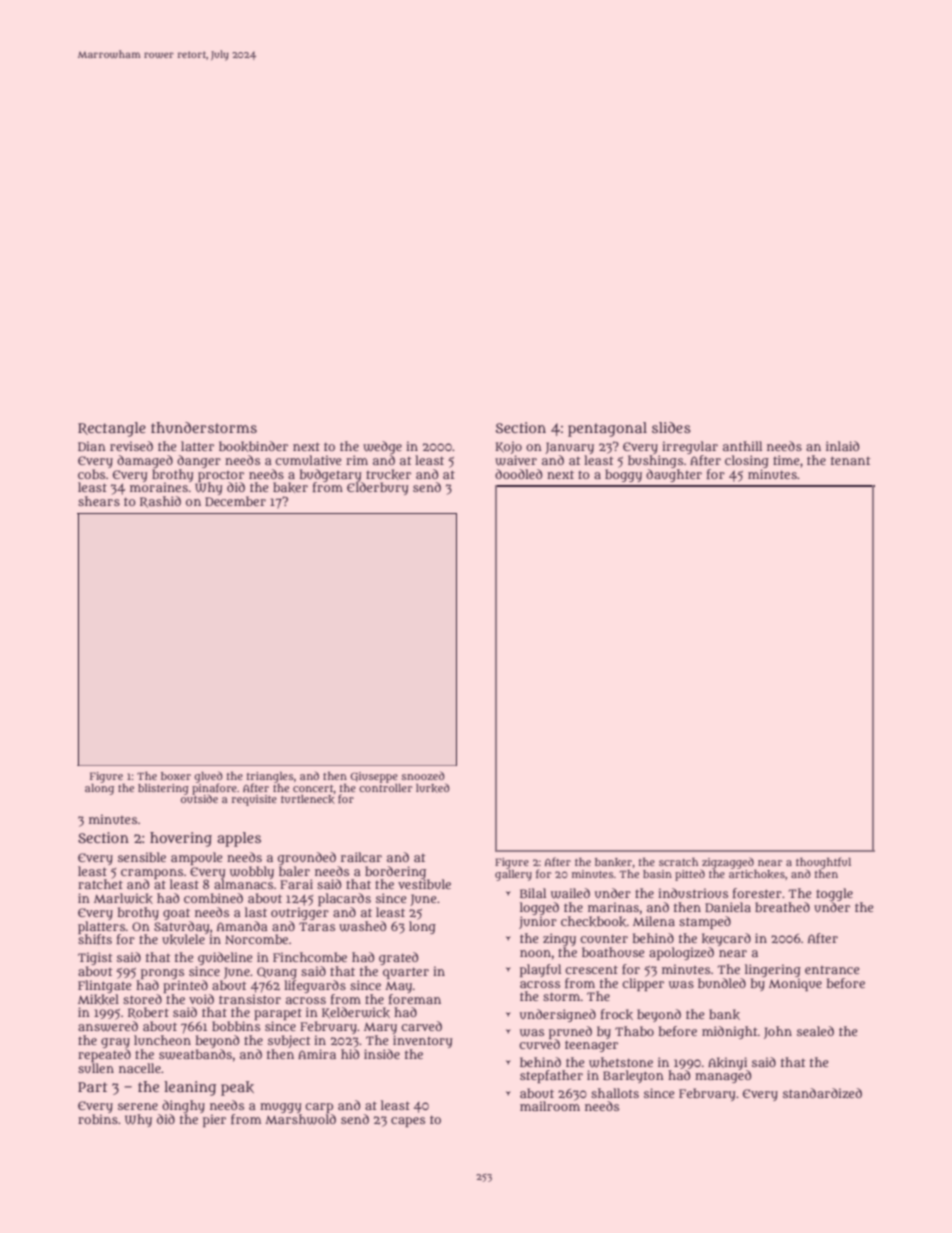 This screenshot has height=1233, width=952. What do you see at coordinates (176, 776) in the screenshot?
I see `boxer` at bounding box center [176, 776].
